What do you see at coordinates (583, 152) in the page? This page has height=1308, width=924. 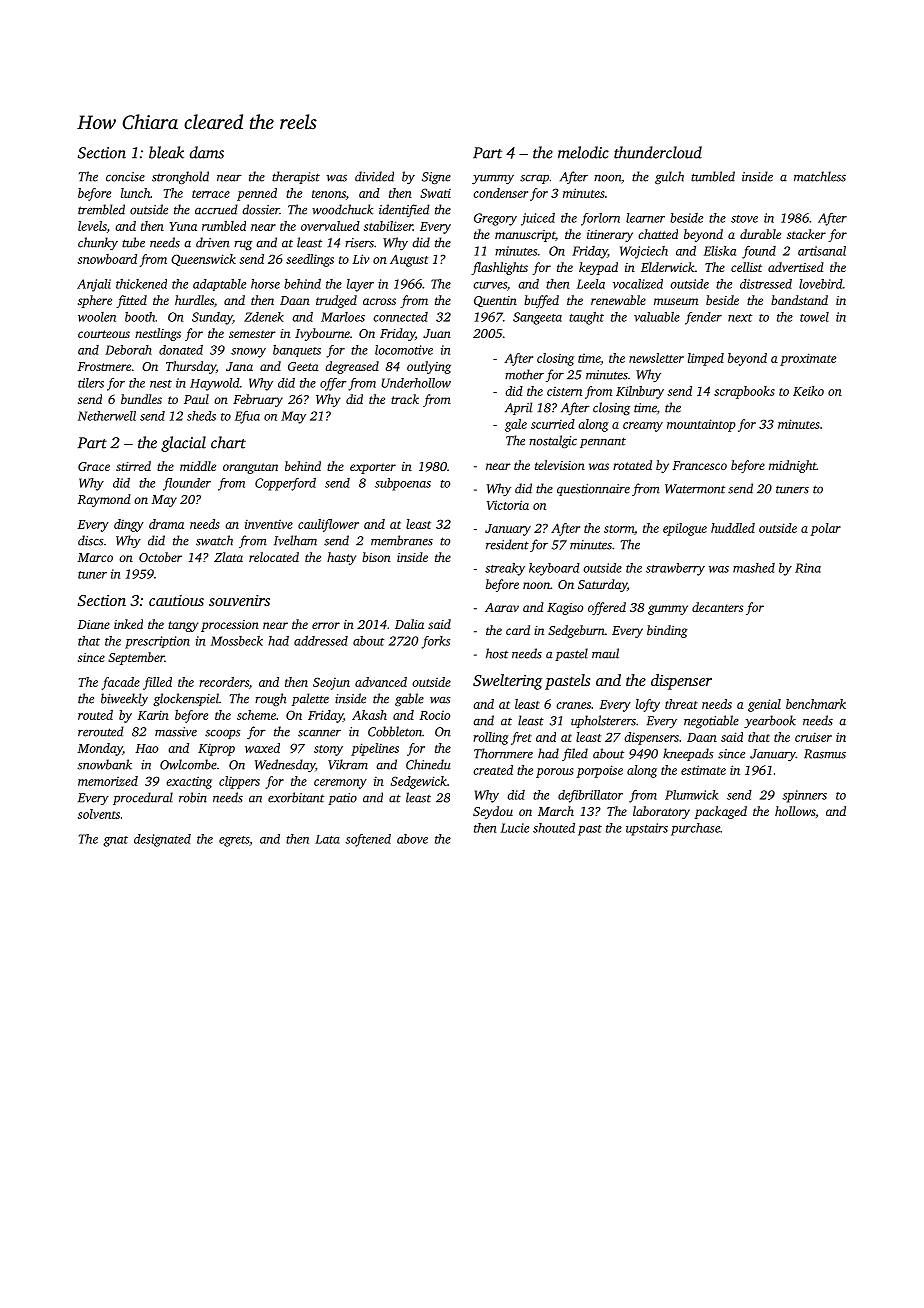 I see `melodic` at bounding box center [583, 152].
